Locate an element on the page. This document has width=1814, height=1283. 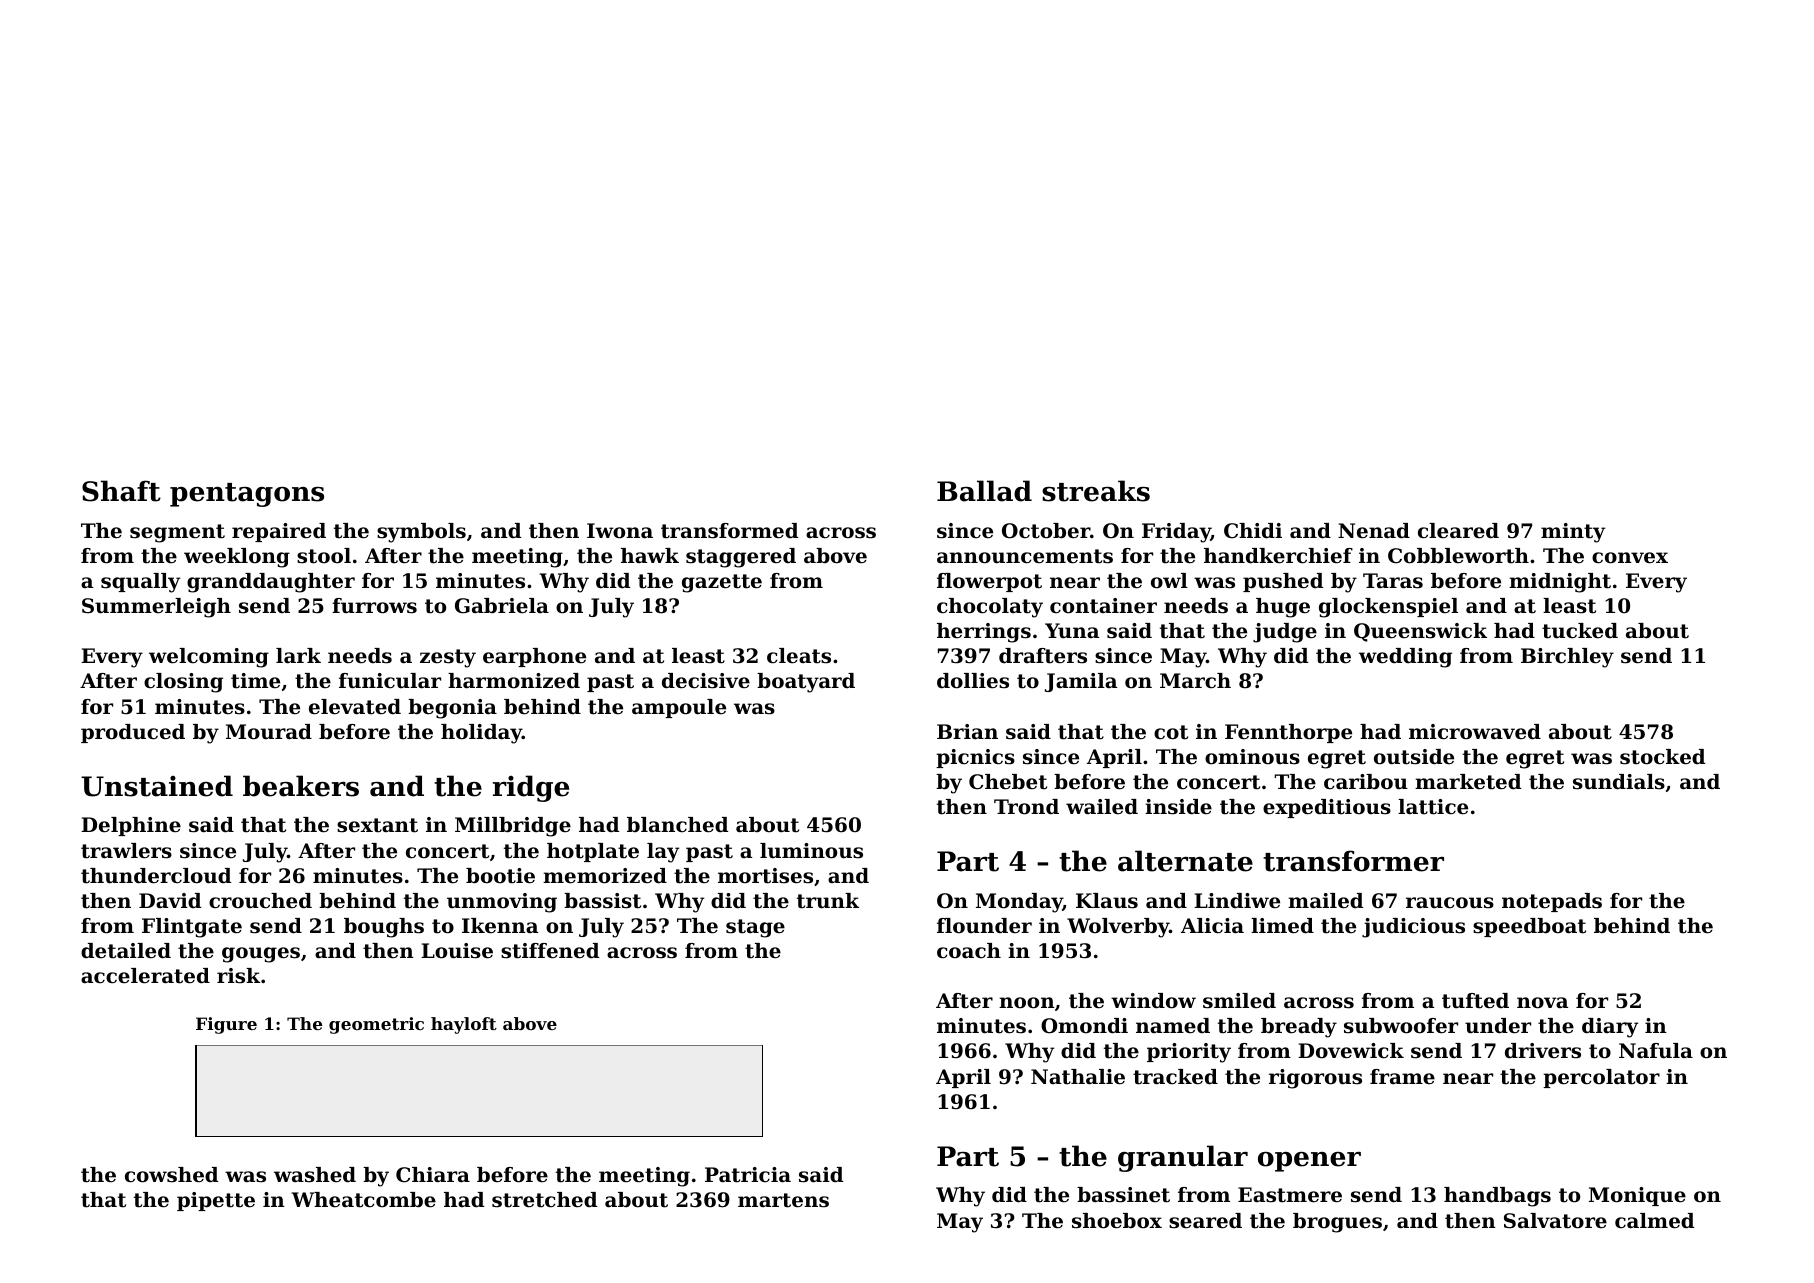
geometric is located at coordinates (376, 1025).
